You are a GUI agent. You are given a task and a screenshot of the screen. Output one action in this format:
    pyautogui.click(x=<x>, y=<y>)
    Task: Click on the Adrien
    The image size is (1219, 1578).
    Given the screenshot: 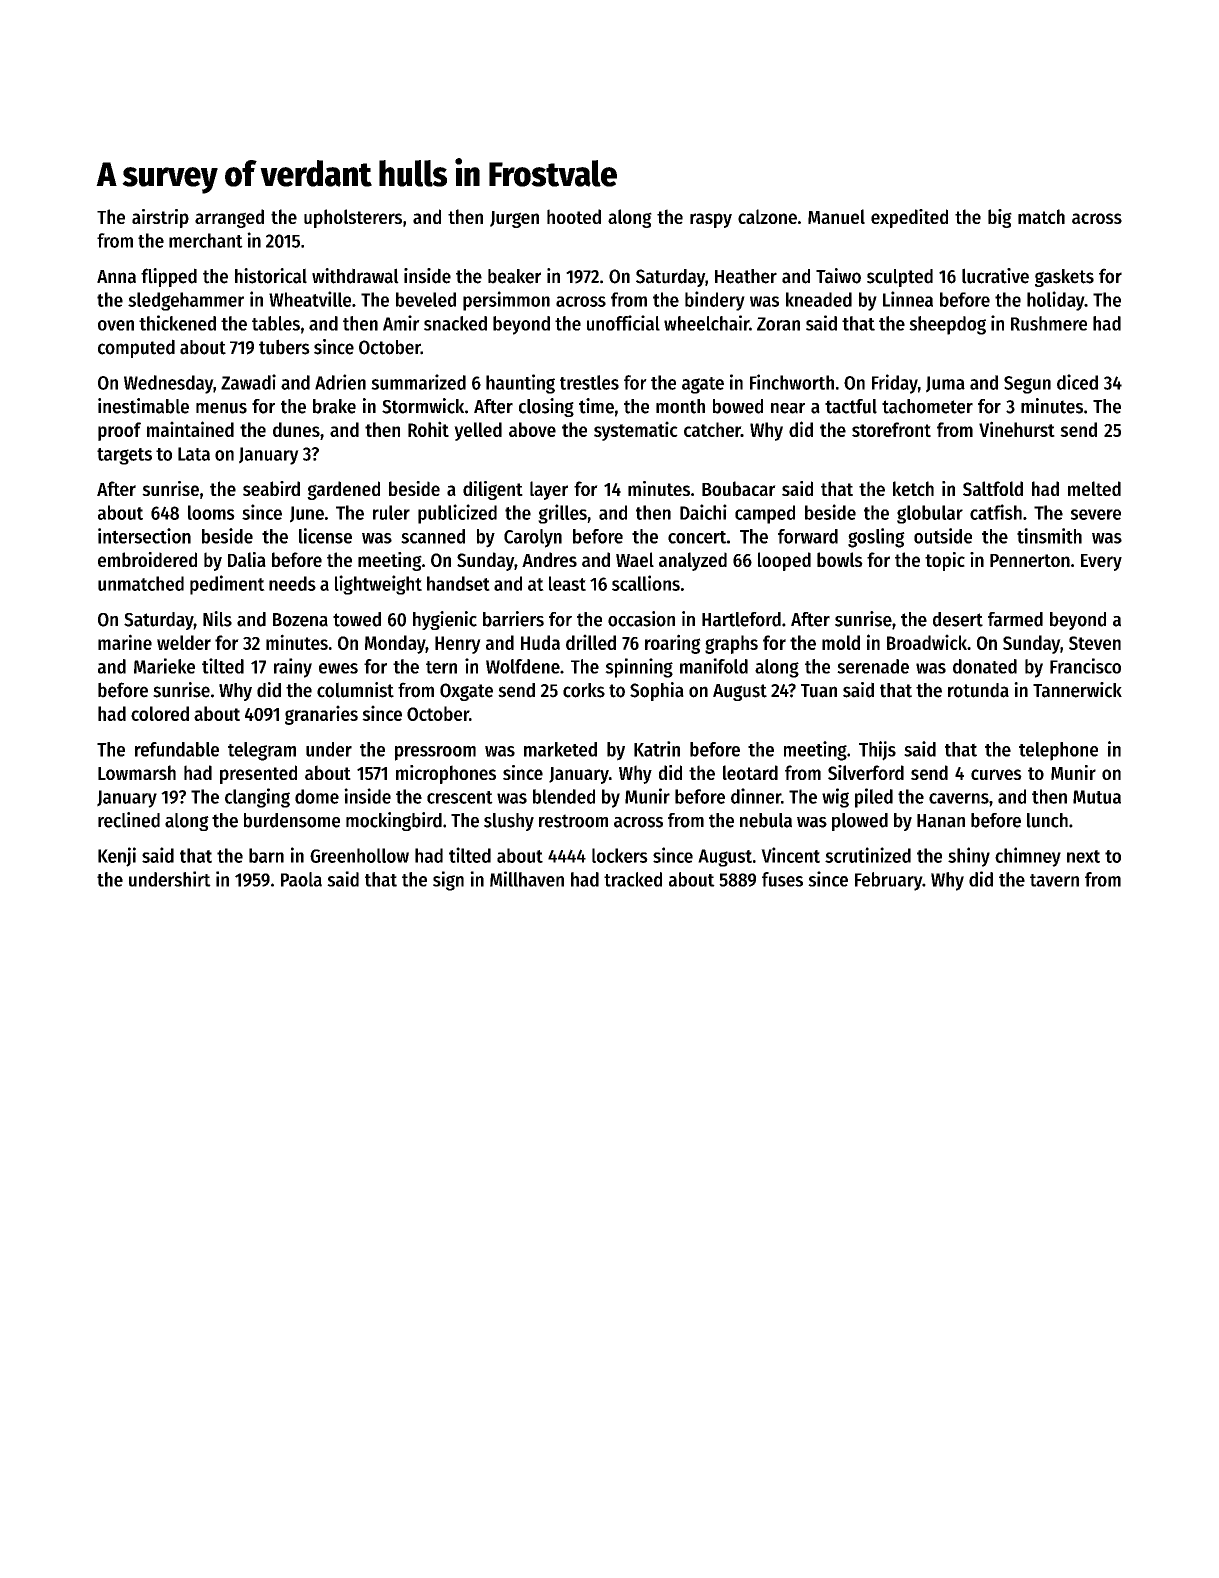 What is the action you would take?
    pyautogui.click(x=340, y=382)
